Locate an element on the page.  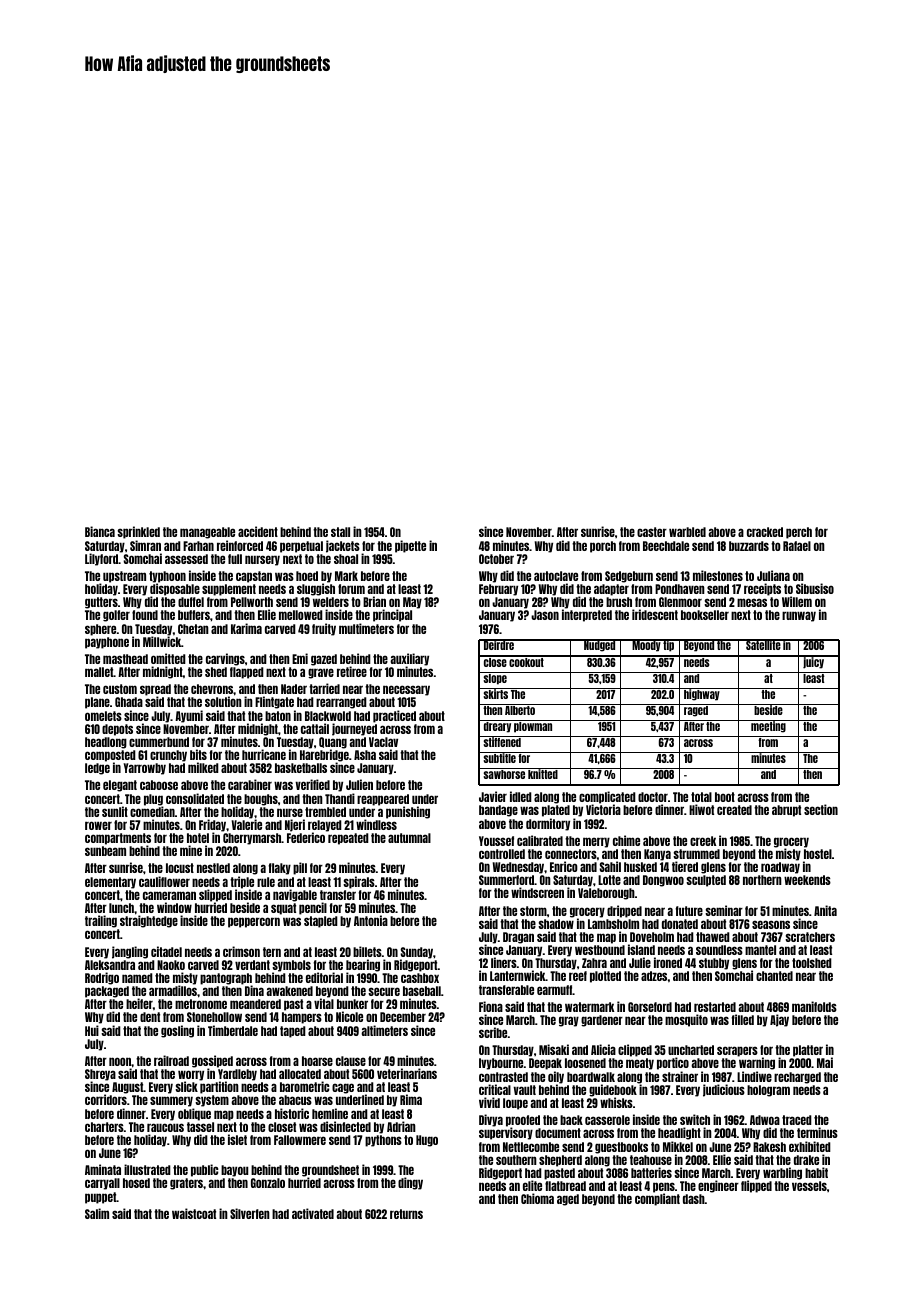
full is located at coordinates (235, 559).
